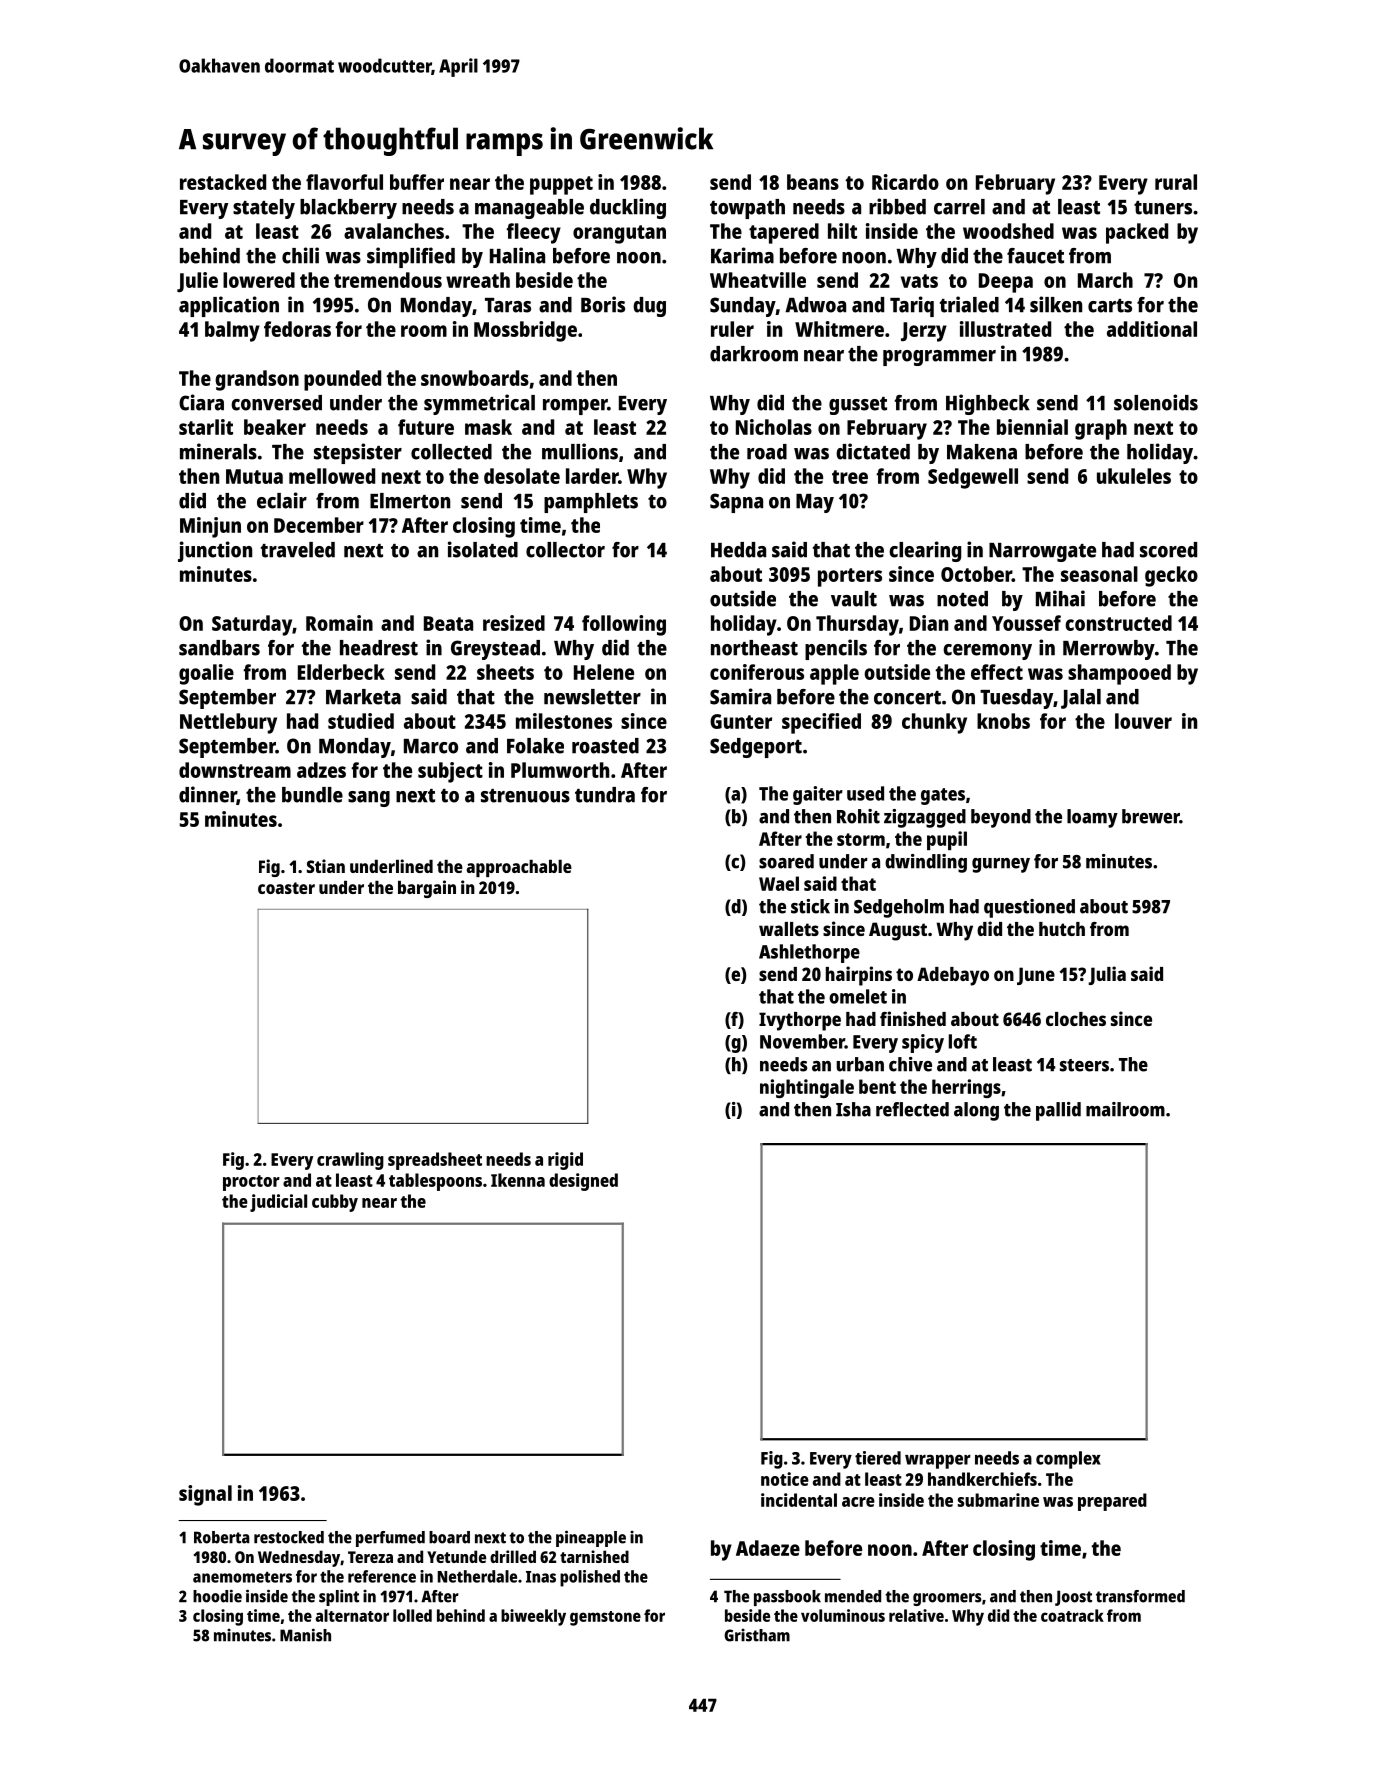 This page has height=1782, width=1377. I want to click on isolated, so click(483, 549).
